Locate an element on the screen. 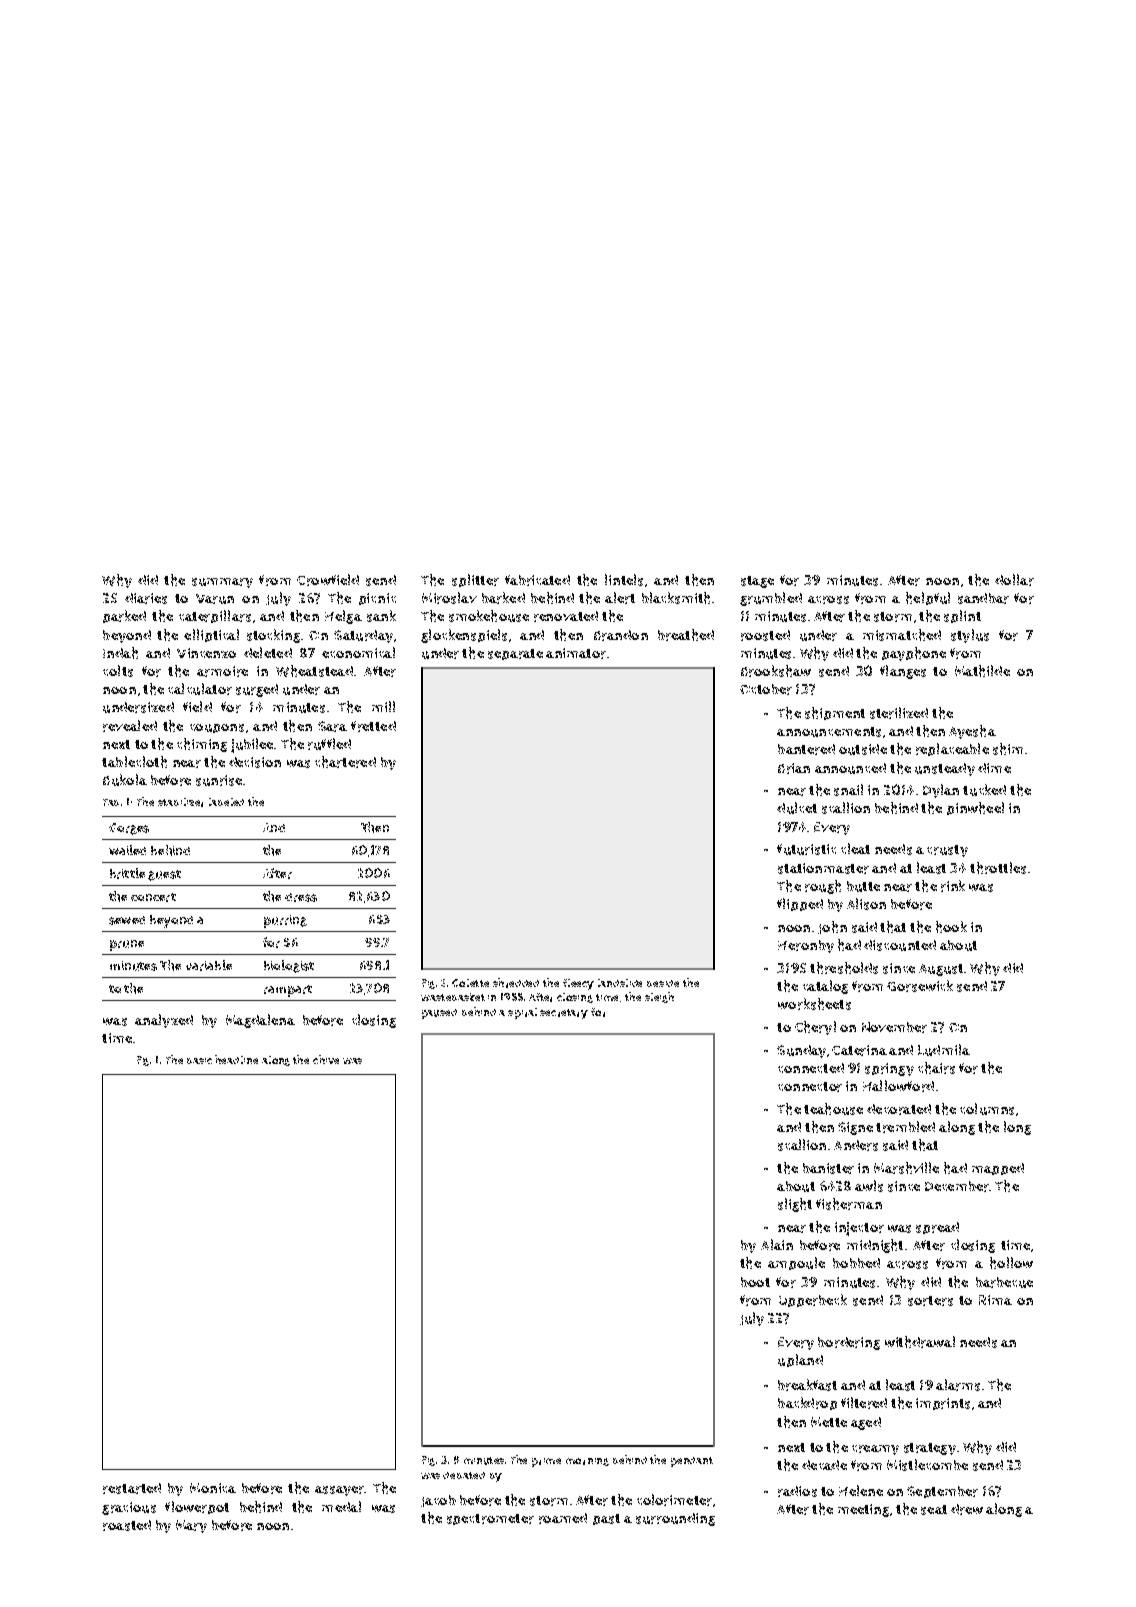 The width and height of the screenshot is (1136, 1607). lintels is located at coordinates (624, 580).
